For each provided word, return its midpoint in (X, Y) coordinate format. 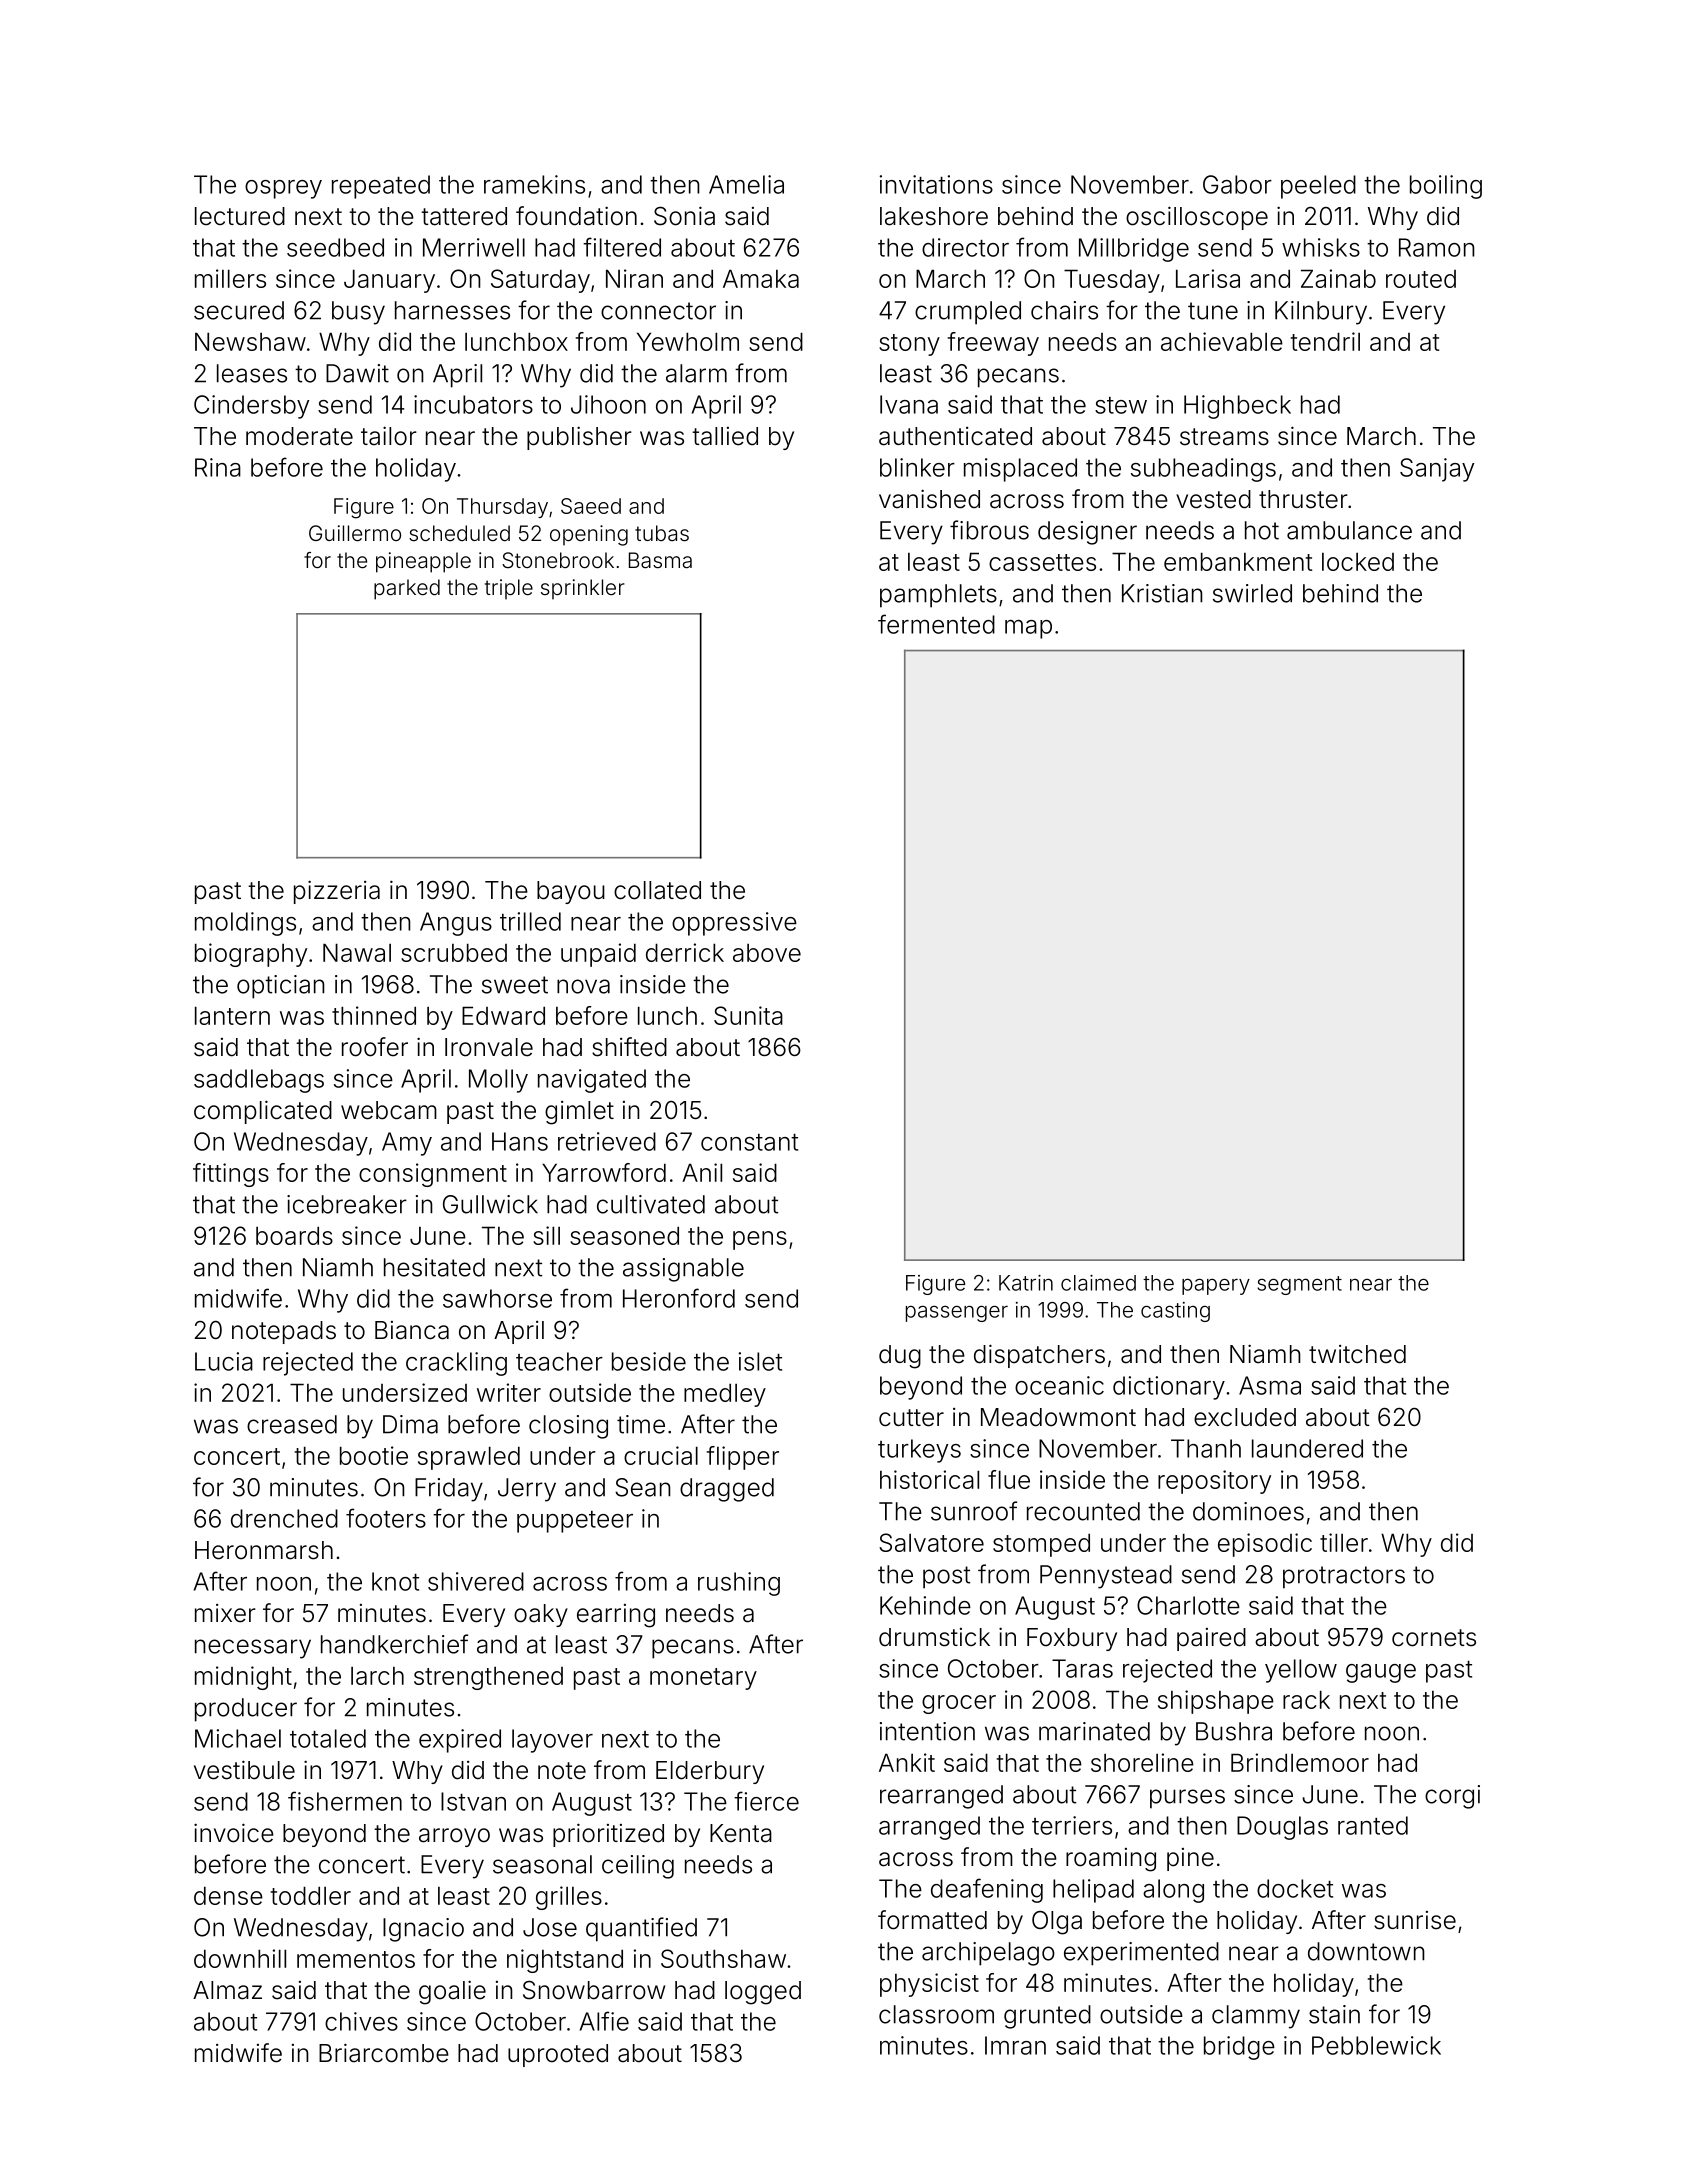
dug (900, 1357)
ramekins (534, 184)
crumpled (968, 313)
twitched (1357, 1354)
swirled (1252, 593)
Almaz (227, 1990)
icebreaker (347, 1204)
